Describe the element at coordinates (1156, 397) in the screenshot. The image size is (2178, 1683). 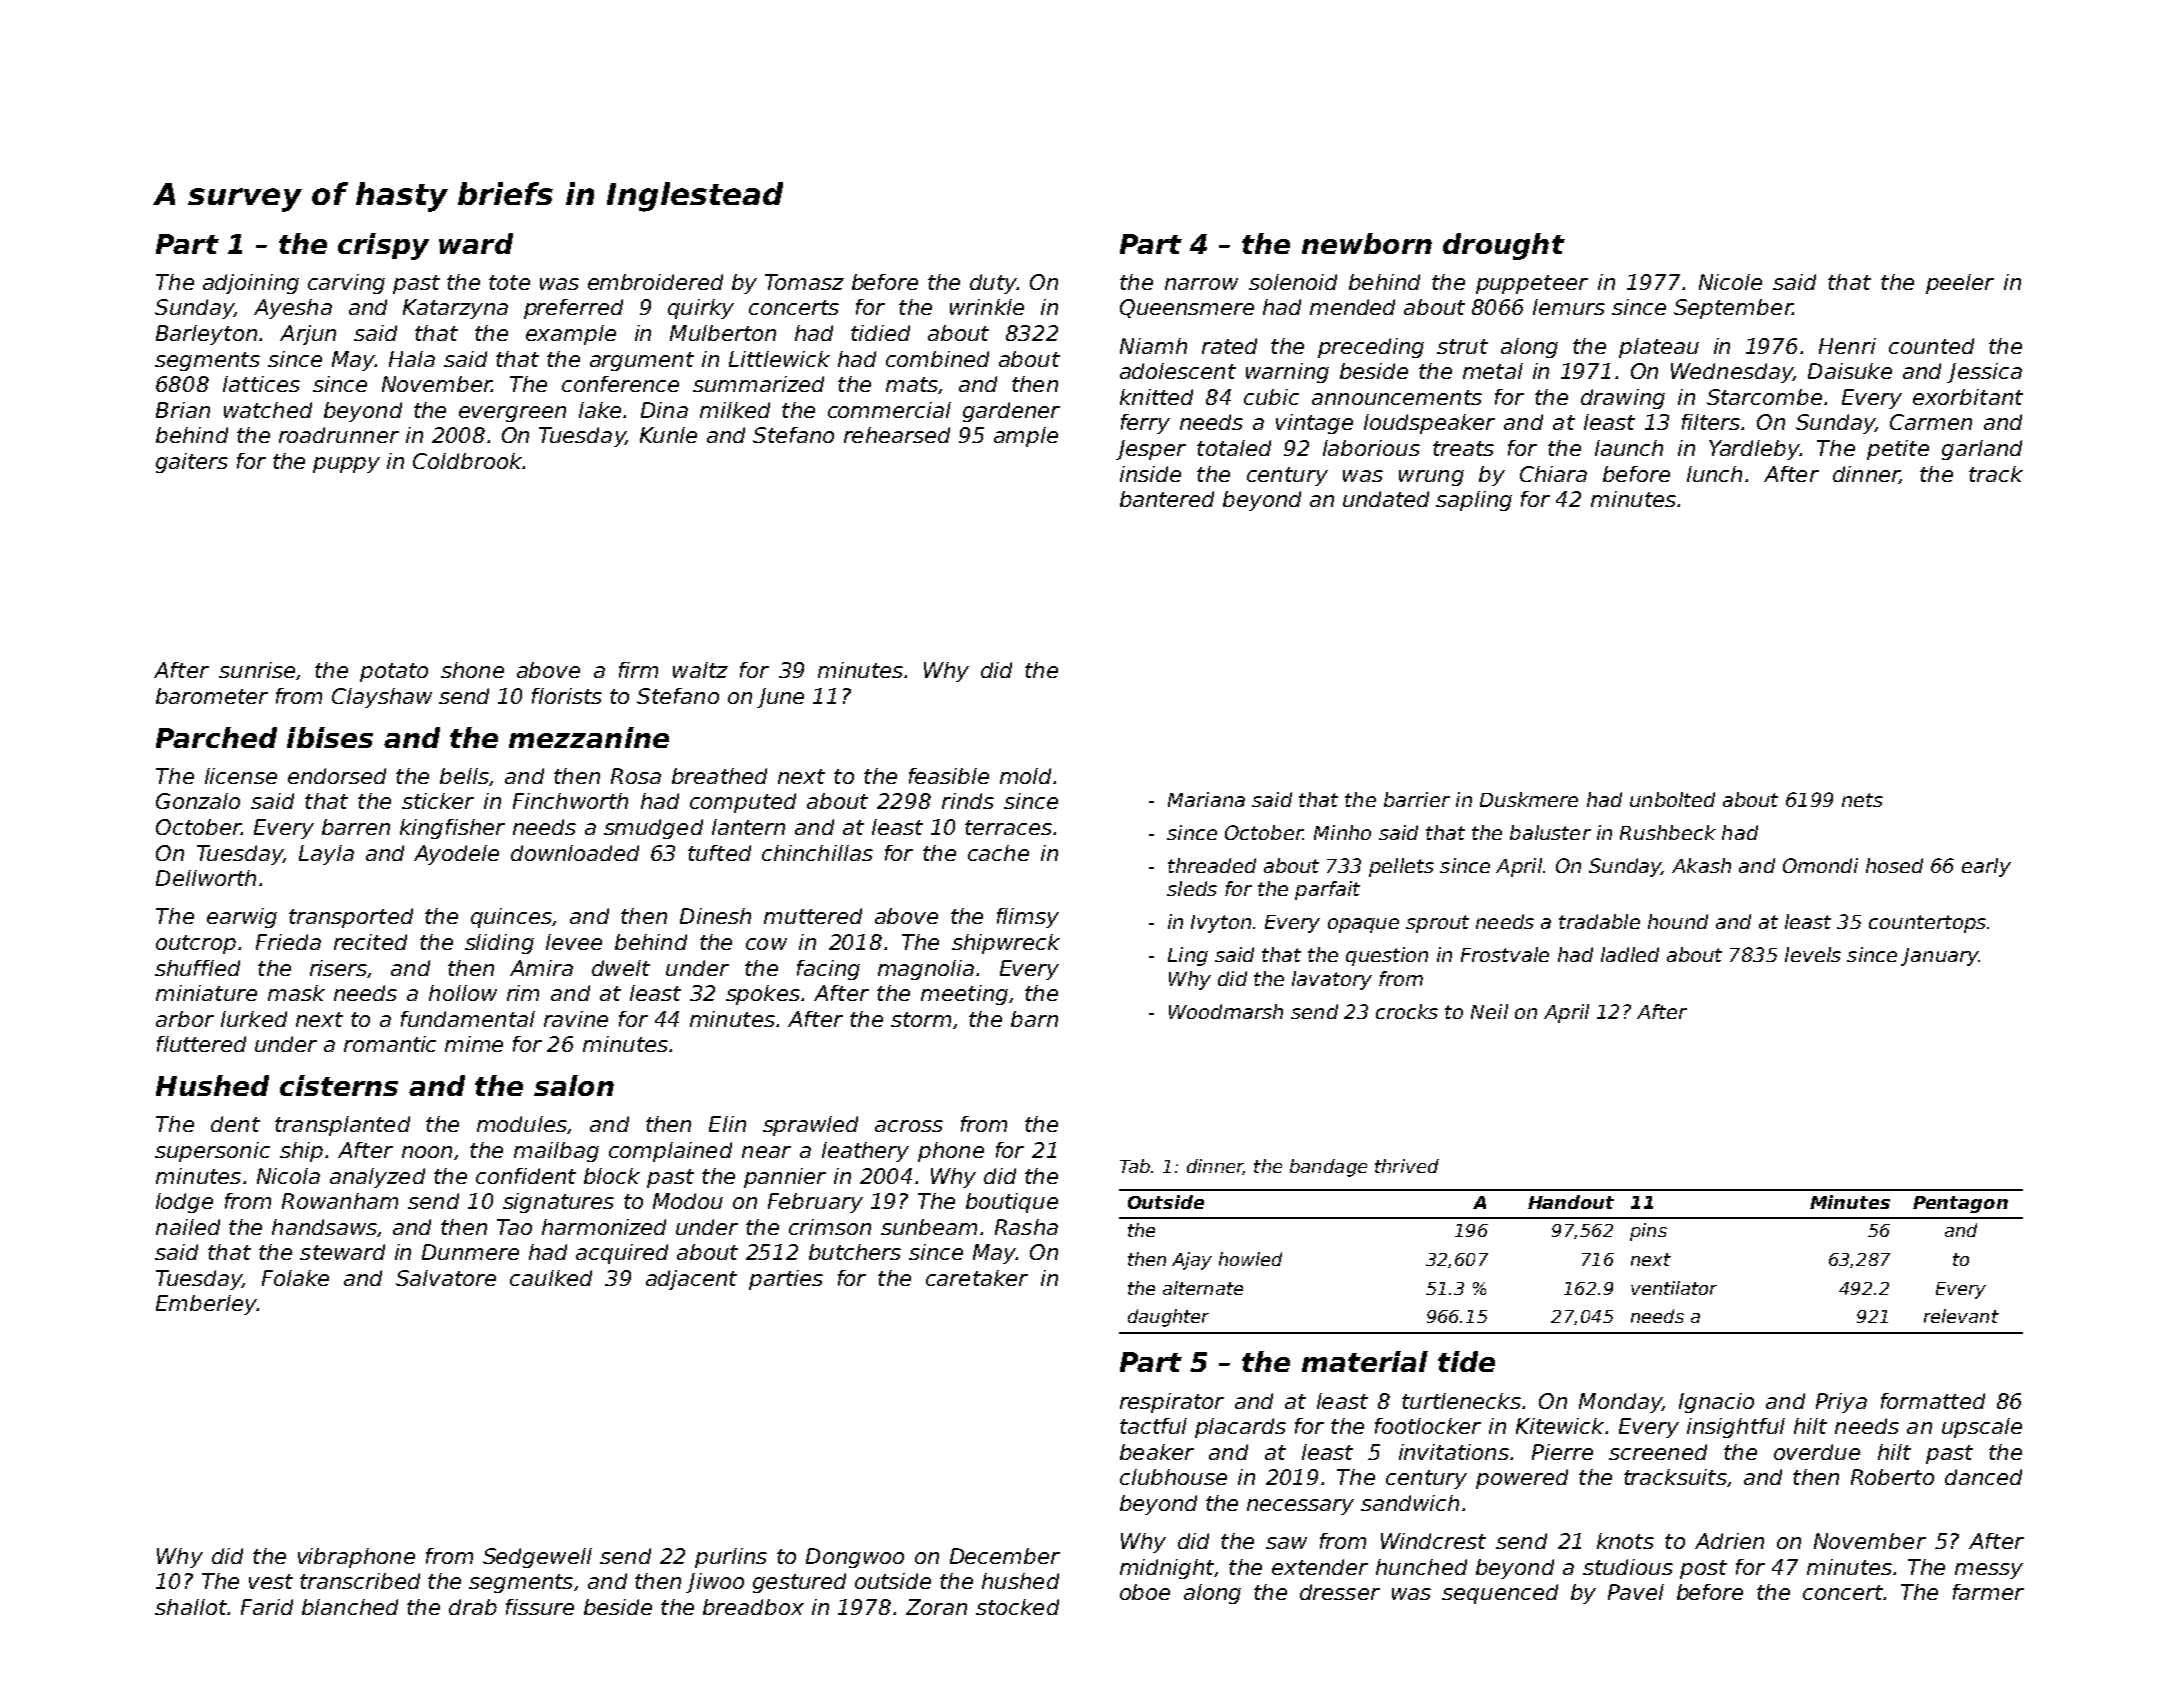
I see `knitted` at that location.
